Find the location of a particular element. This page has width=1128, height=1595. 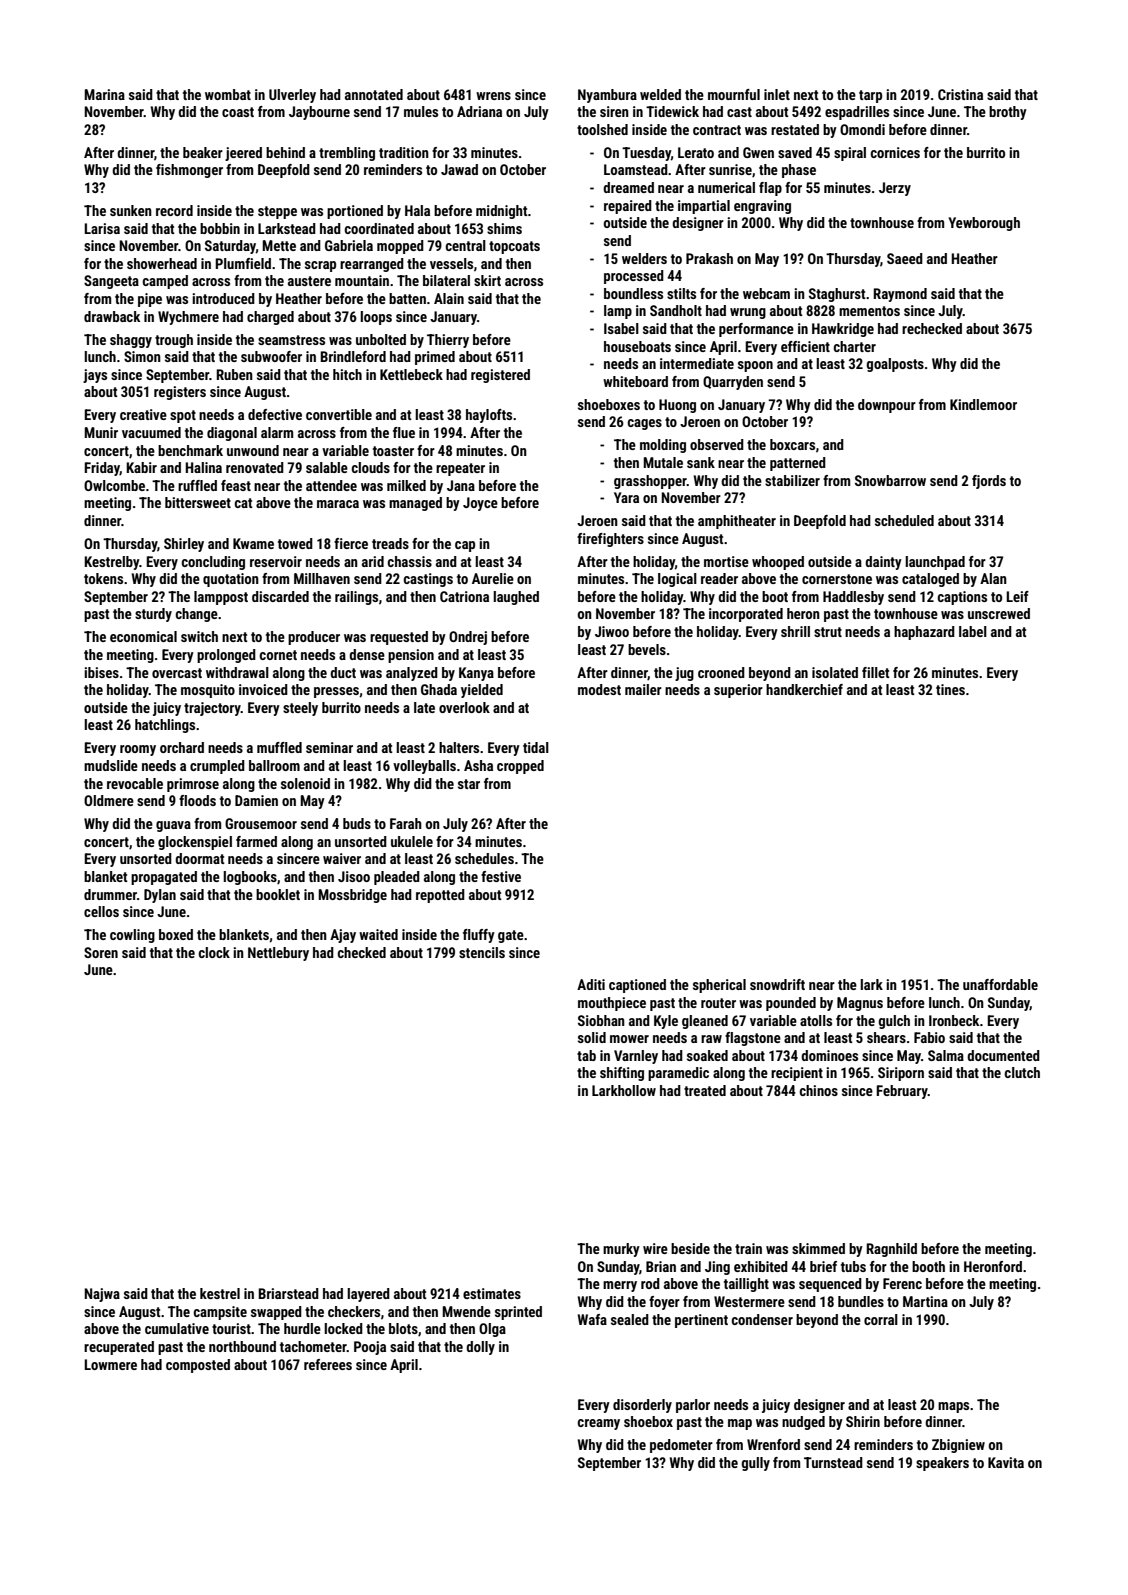

Marina is located at coordinates (104, 94).
